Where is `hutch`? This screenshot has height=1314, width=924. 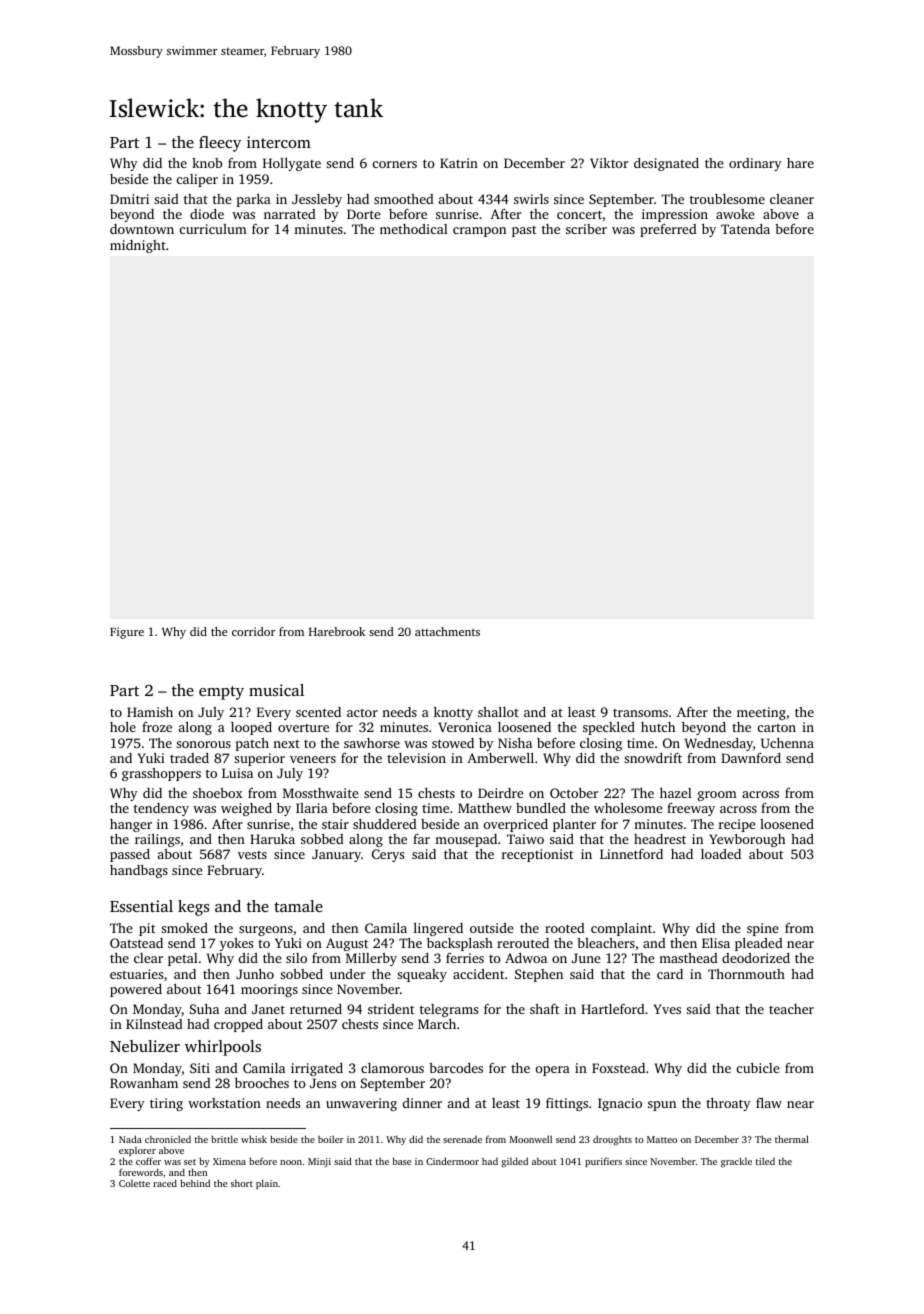
hutch is located at coordinates (658, 727).
